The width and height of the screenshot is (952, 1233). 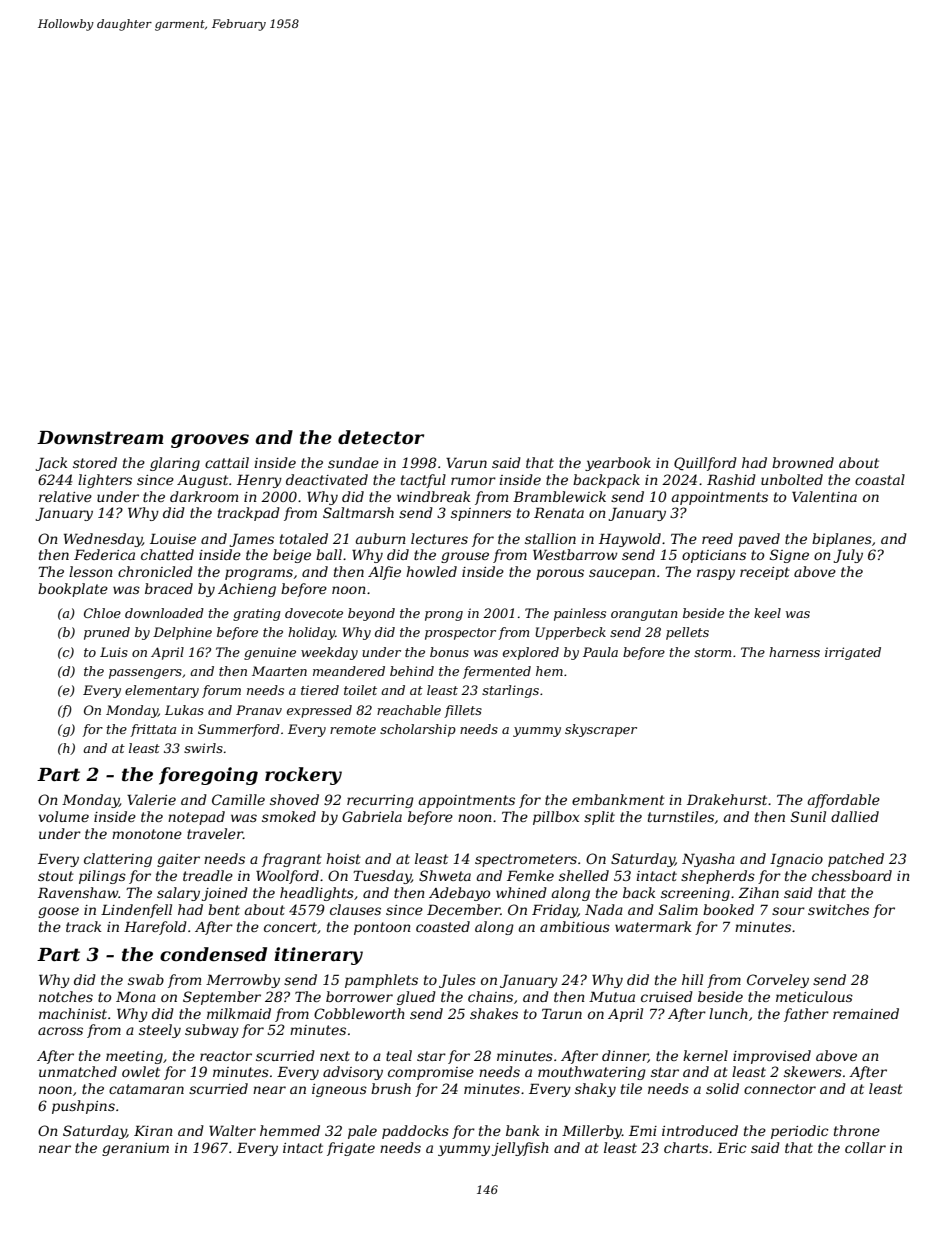 What do you see at coordinates (135, 1149) in the screenshot?
I see `geranium` at bounding box center [135, 1149].
